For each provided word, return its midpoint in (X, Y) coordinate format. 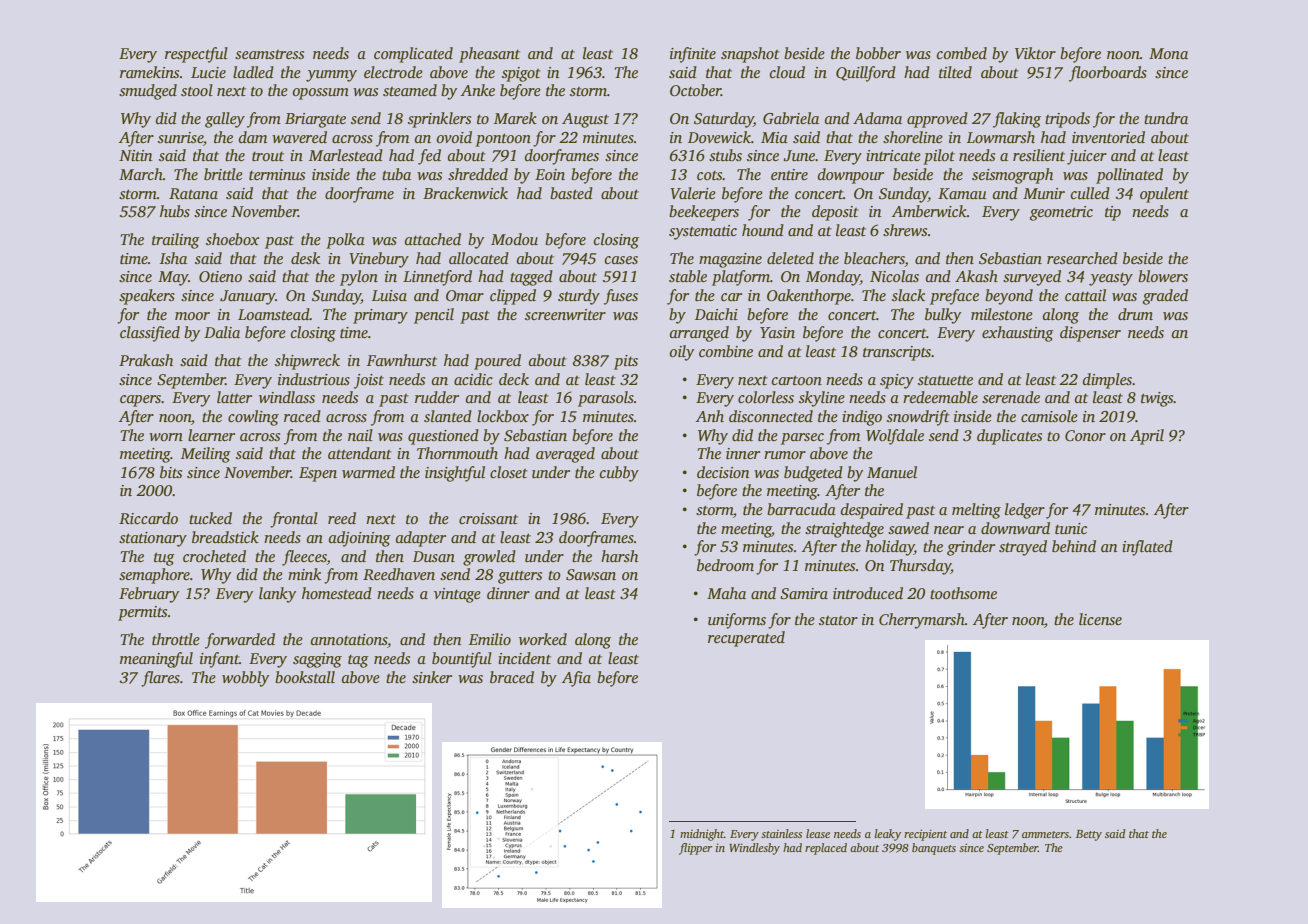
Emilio (490, 639)
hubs (175, 211)
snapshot (750, 55)
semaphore (154, 576)
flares (160, 679)
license (1100, 619)
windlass (287, 397)
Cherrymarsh (922, 621)
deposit (835, 213)
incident (524, 658)
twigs (1157, 399)
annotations (349, 641)
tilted (955, 72)
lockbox (503, 416)
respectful (196, 55)
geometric (1061, 213)
